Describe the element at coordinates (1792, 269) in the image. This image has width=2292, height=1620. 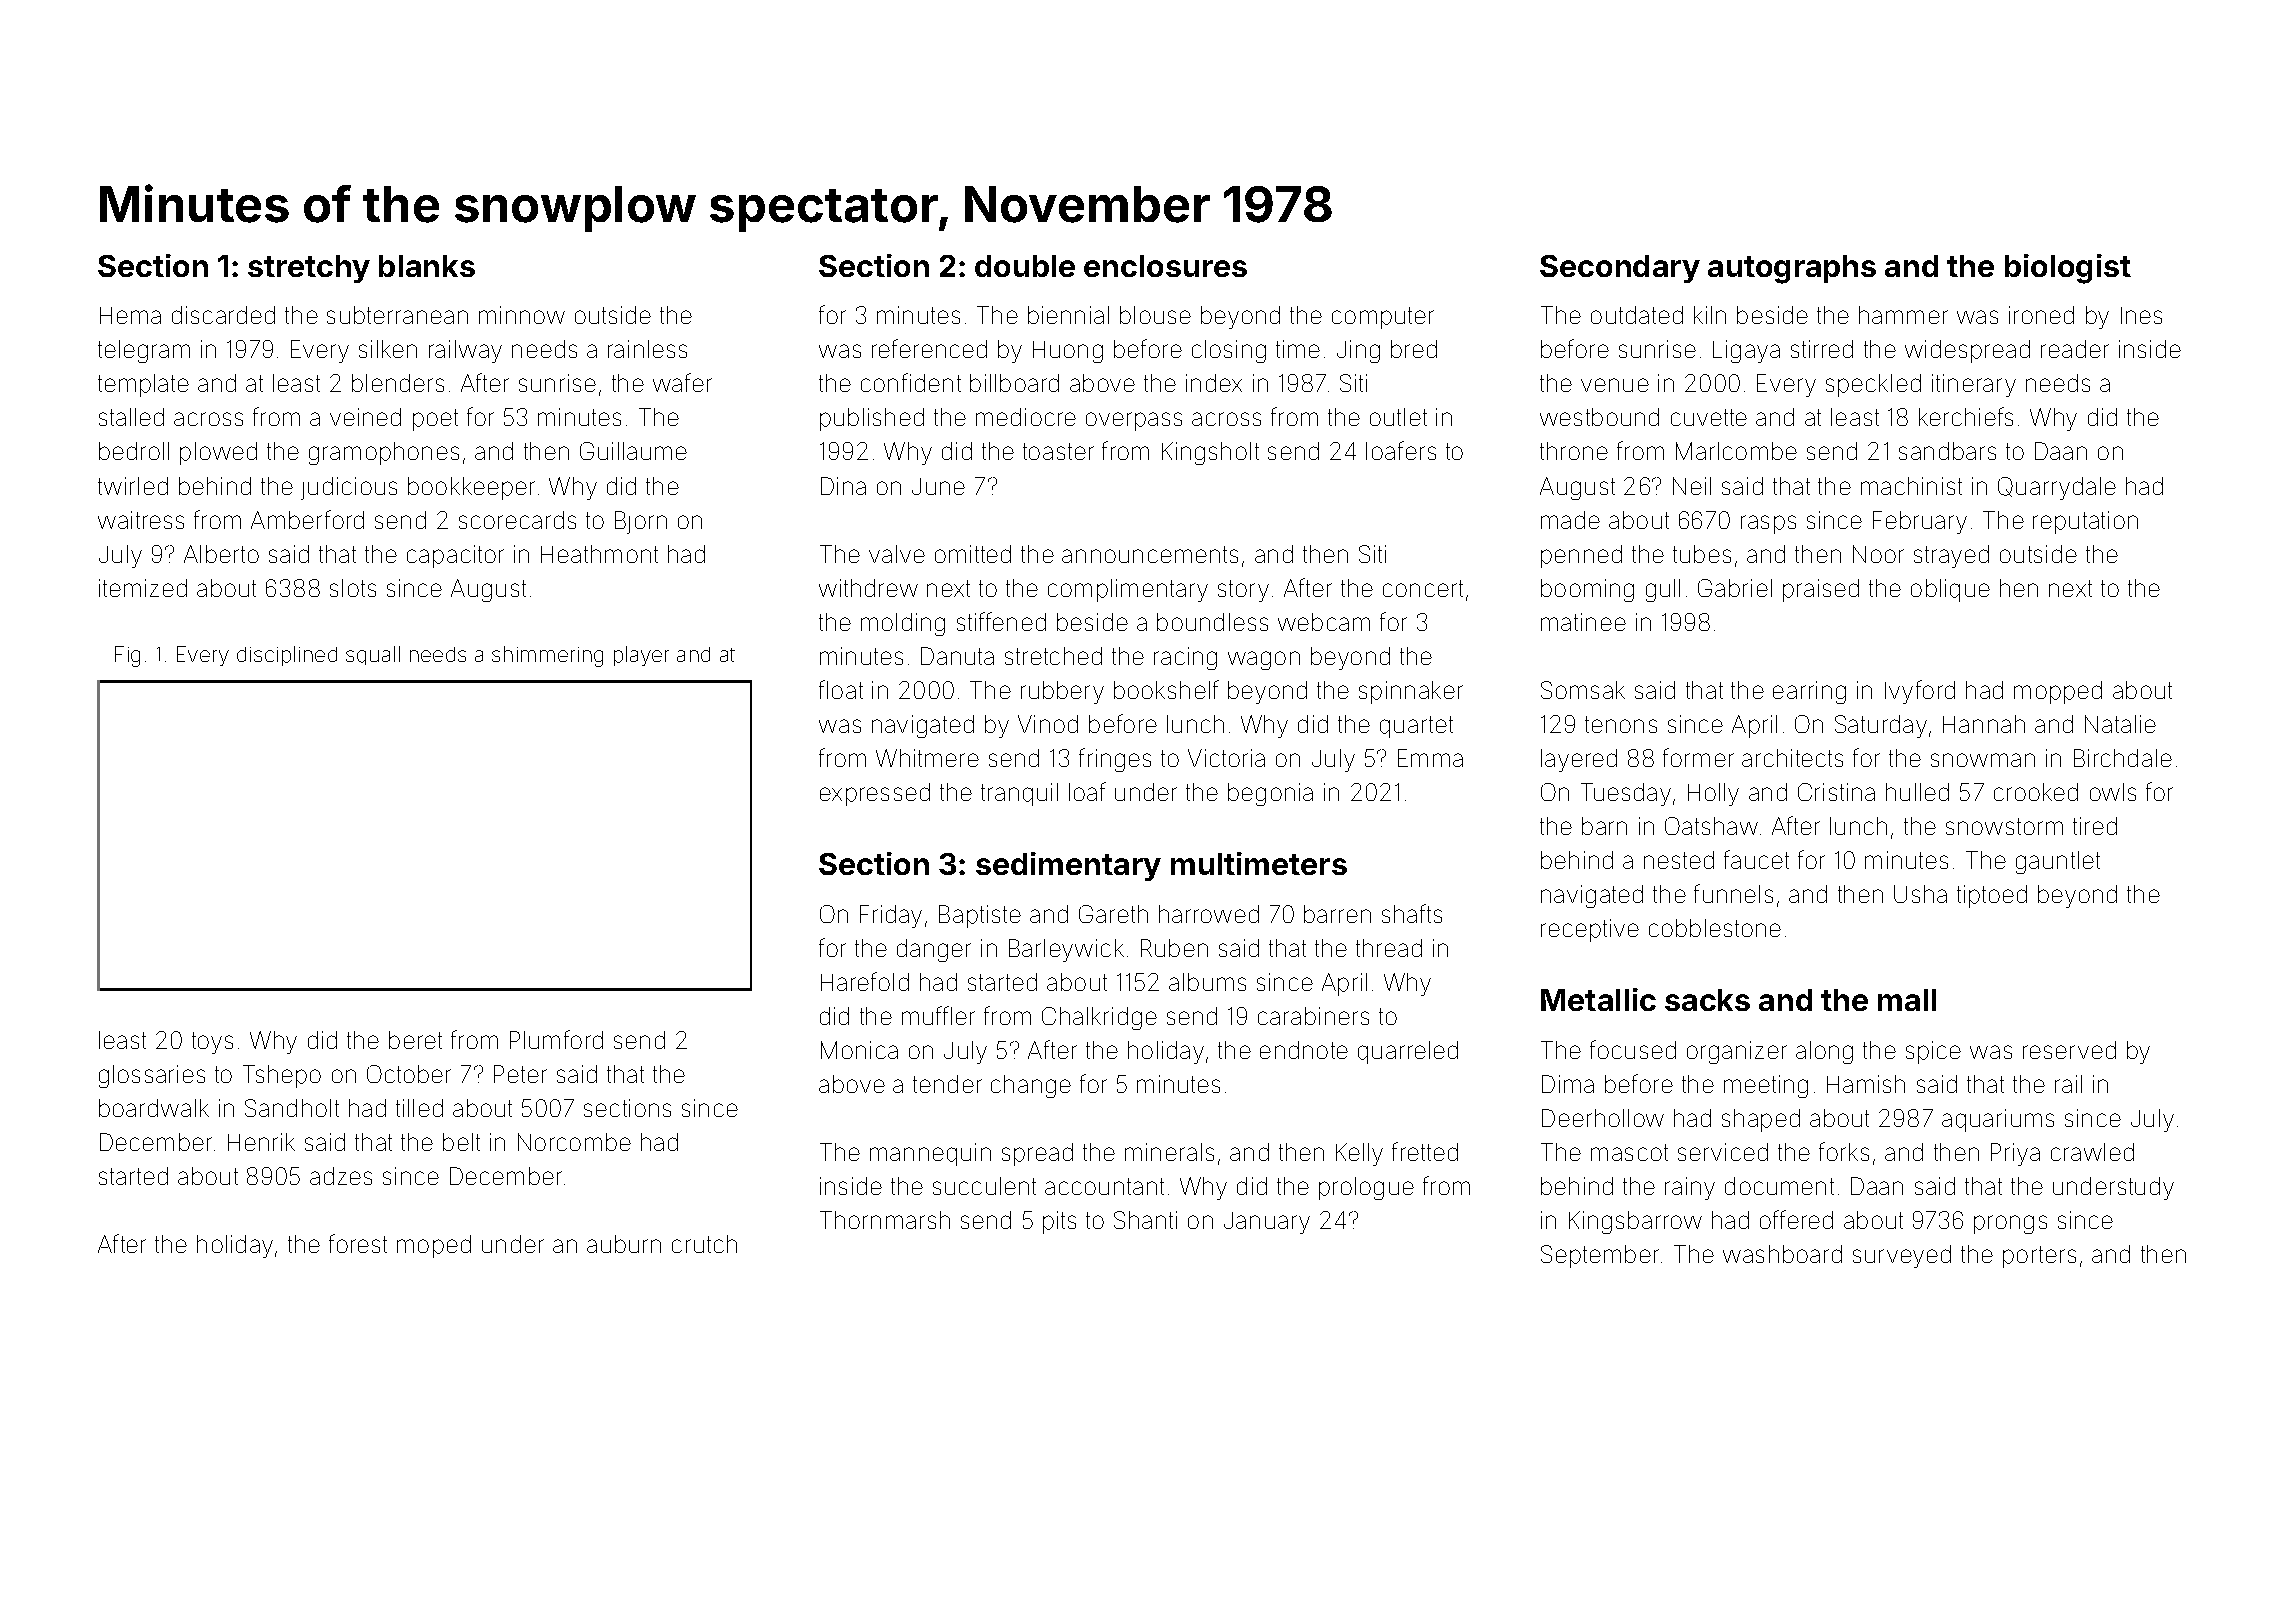
I see `autographs` at that location.
